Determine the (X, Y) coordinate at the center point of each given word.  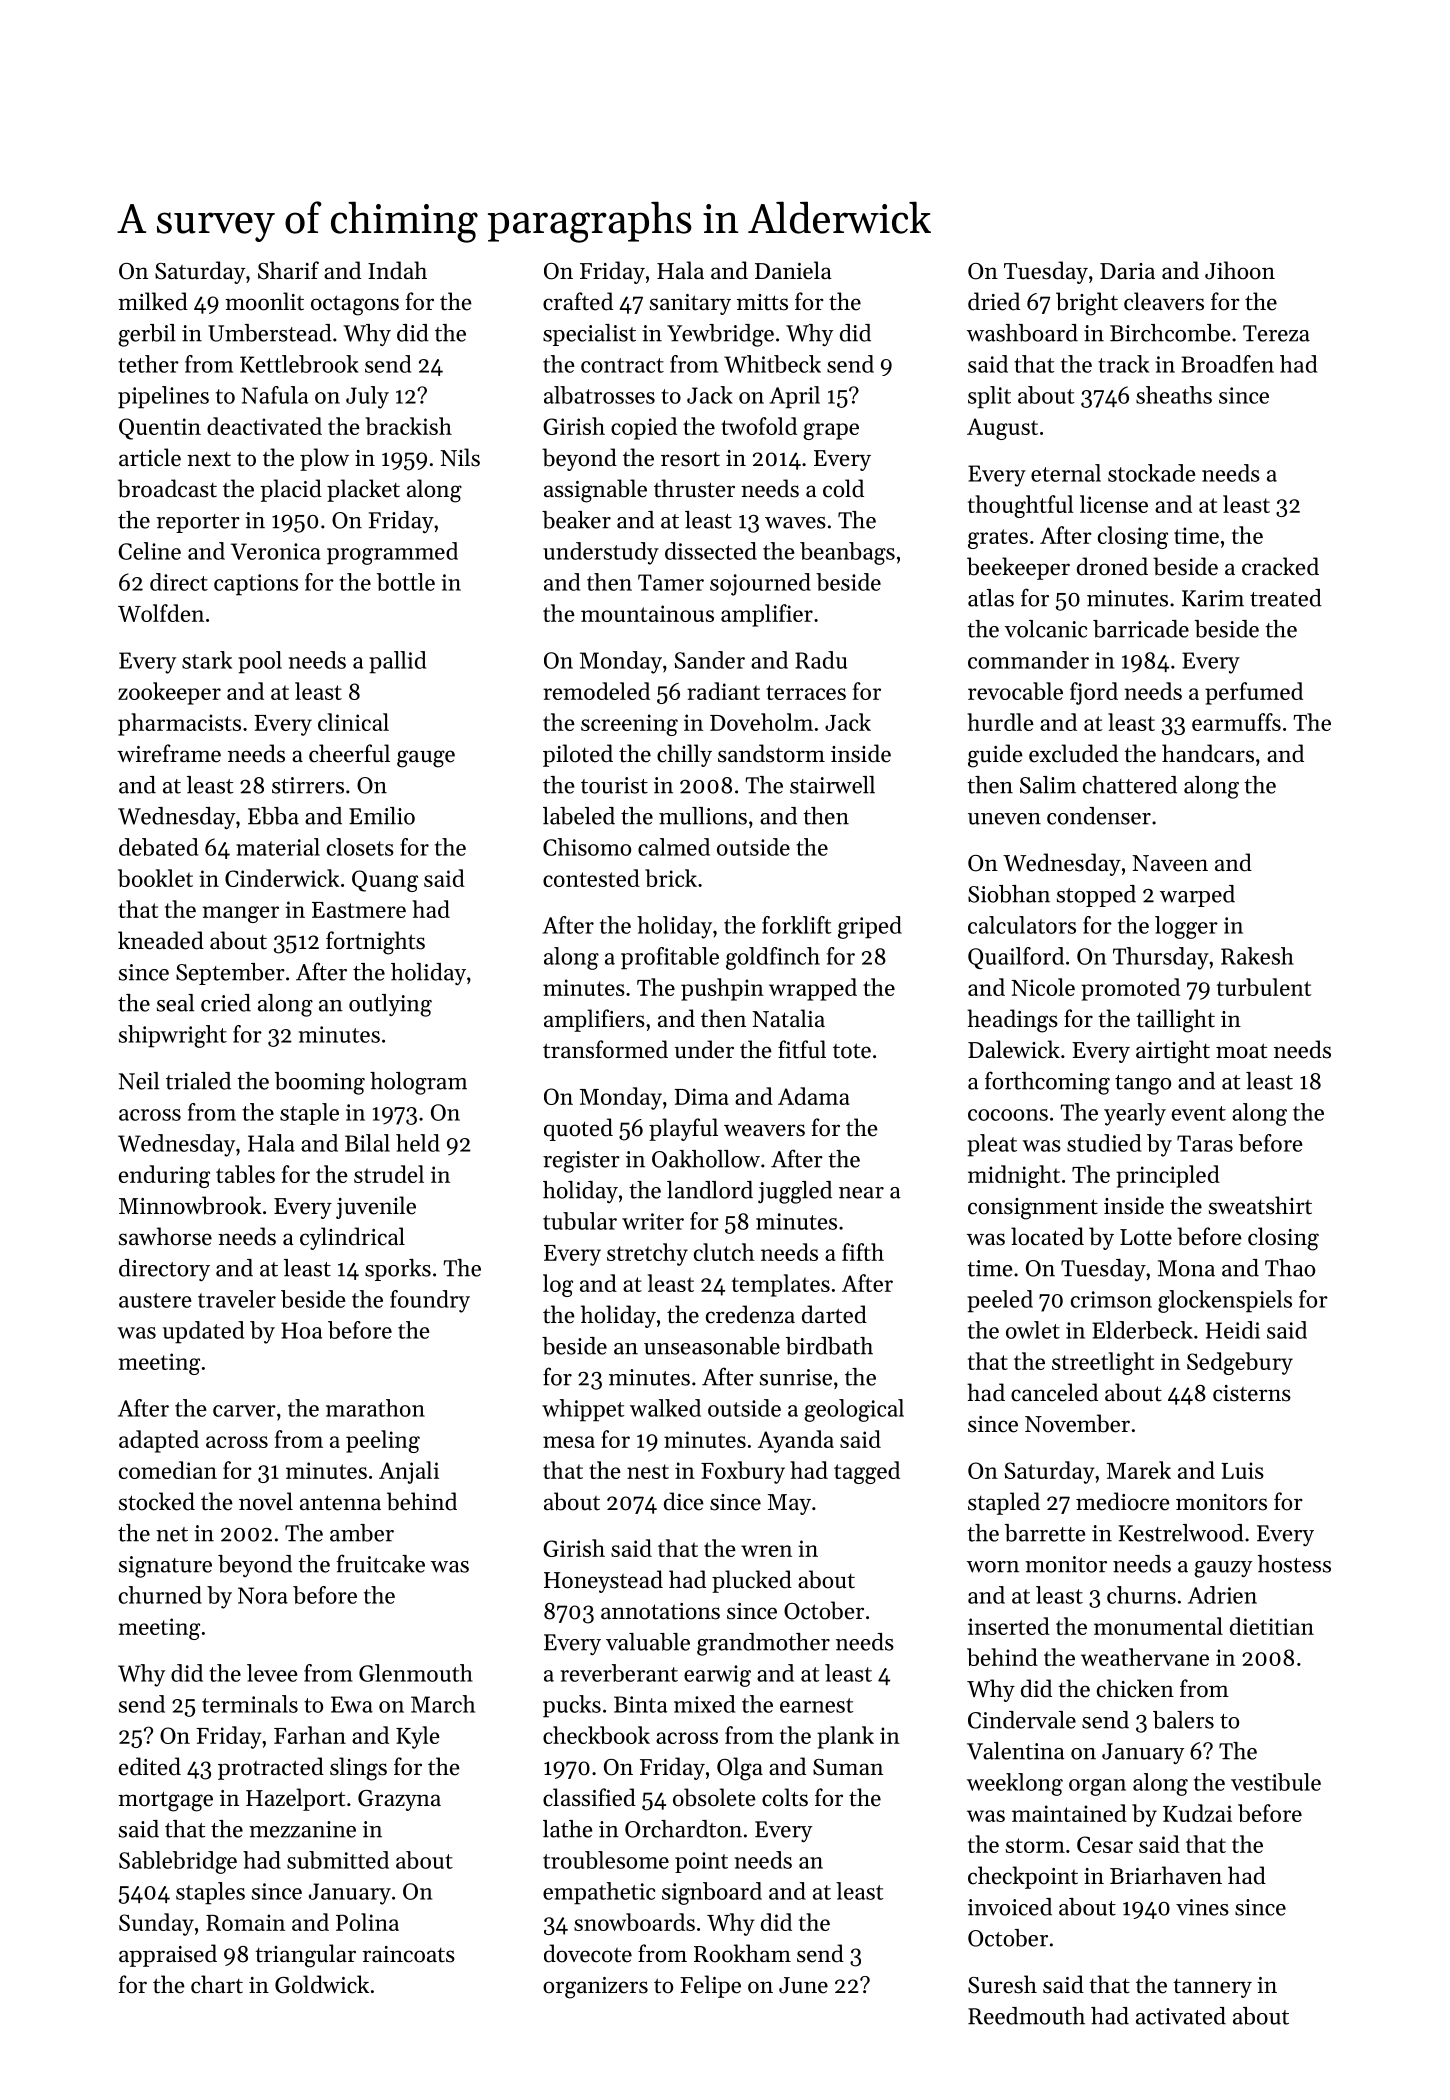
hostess (1294, 1564)
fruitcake (381, 1563)
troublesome (606, 1860)
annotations (660, 1611)
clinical (353, 722)
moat (1241, 1051)
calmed (674, 847)
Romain (245, 1922)
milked (153, 301)
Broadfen (1227, 364)
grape (831, 431)
